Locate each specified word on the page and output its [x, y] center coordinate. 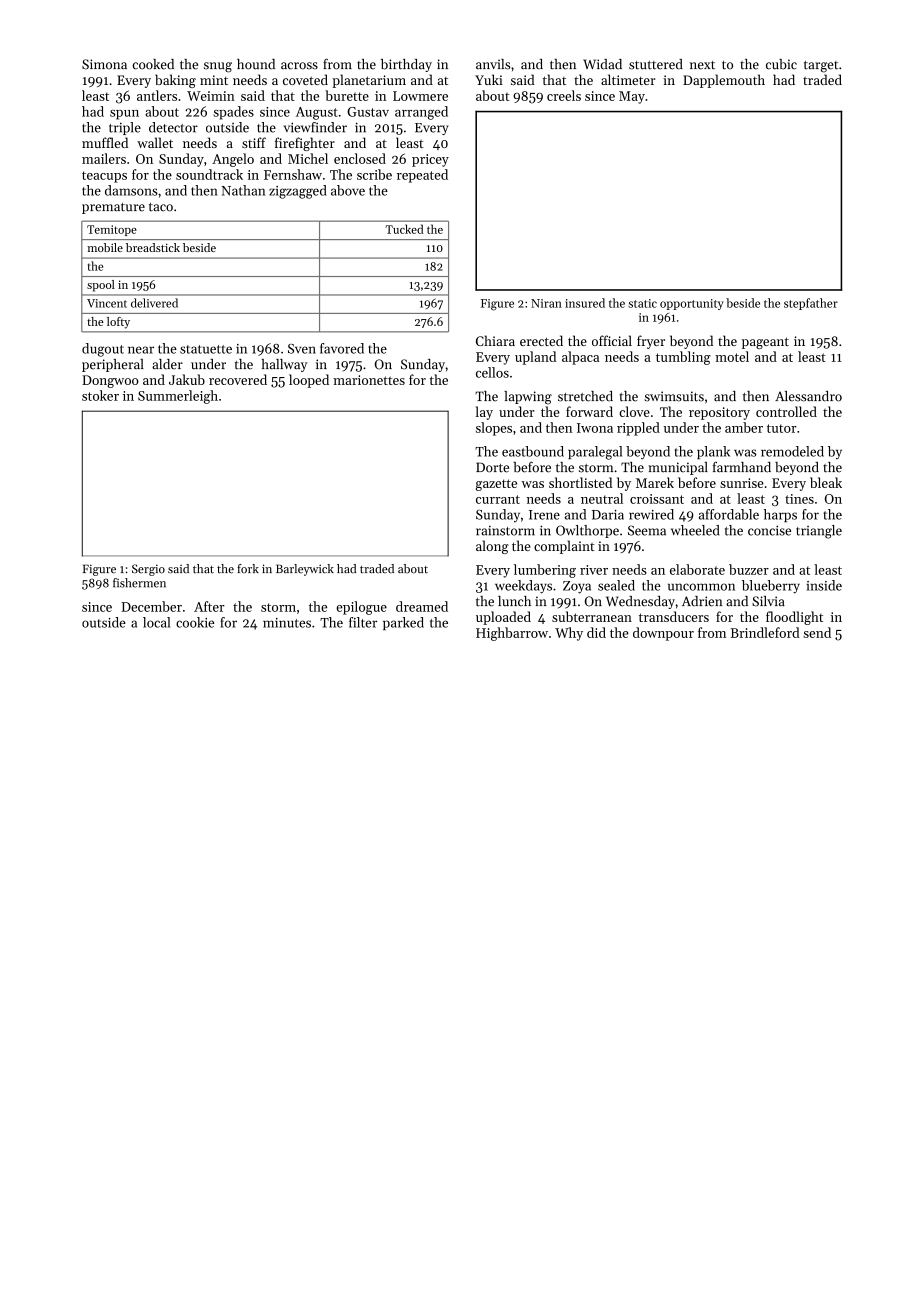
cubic [781, 64]
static [642, 303]
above [348, 190]
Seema [647, 530]
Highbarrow [512, 634]
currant [498, 499]
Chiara [495, 340]
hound [256, 64]
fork [248, 568]
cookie [195, 622]
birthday [406, 65]
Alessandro [808, 396]
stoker [100, 395]
